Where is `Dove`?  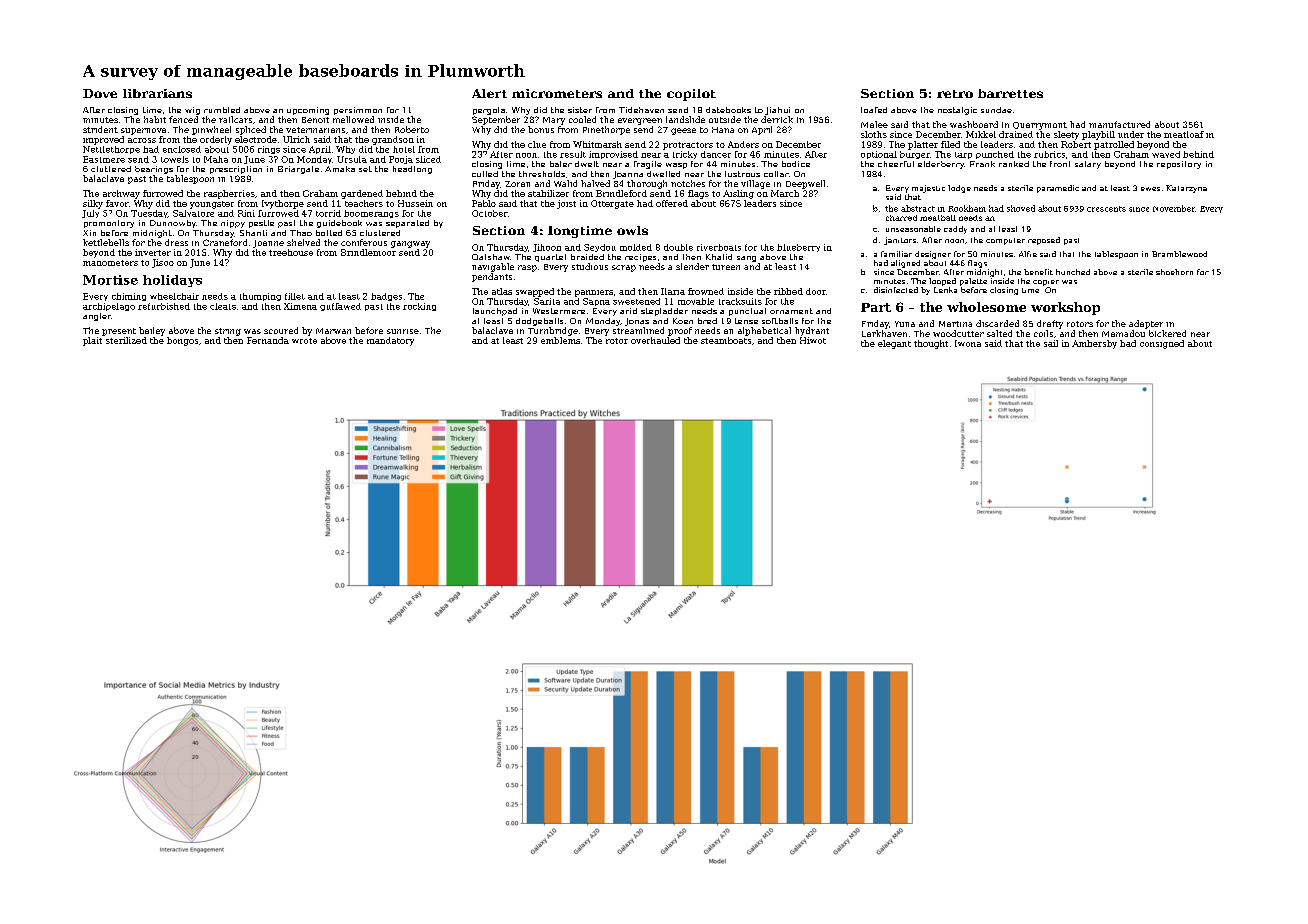
Dove is located at coordinates (100, 93).
